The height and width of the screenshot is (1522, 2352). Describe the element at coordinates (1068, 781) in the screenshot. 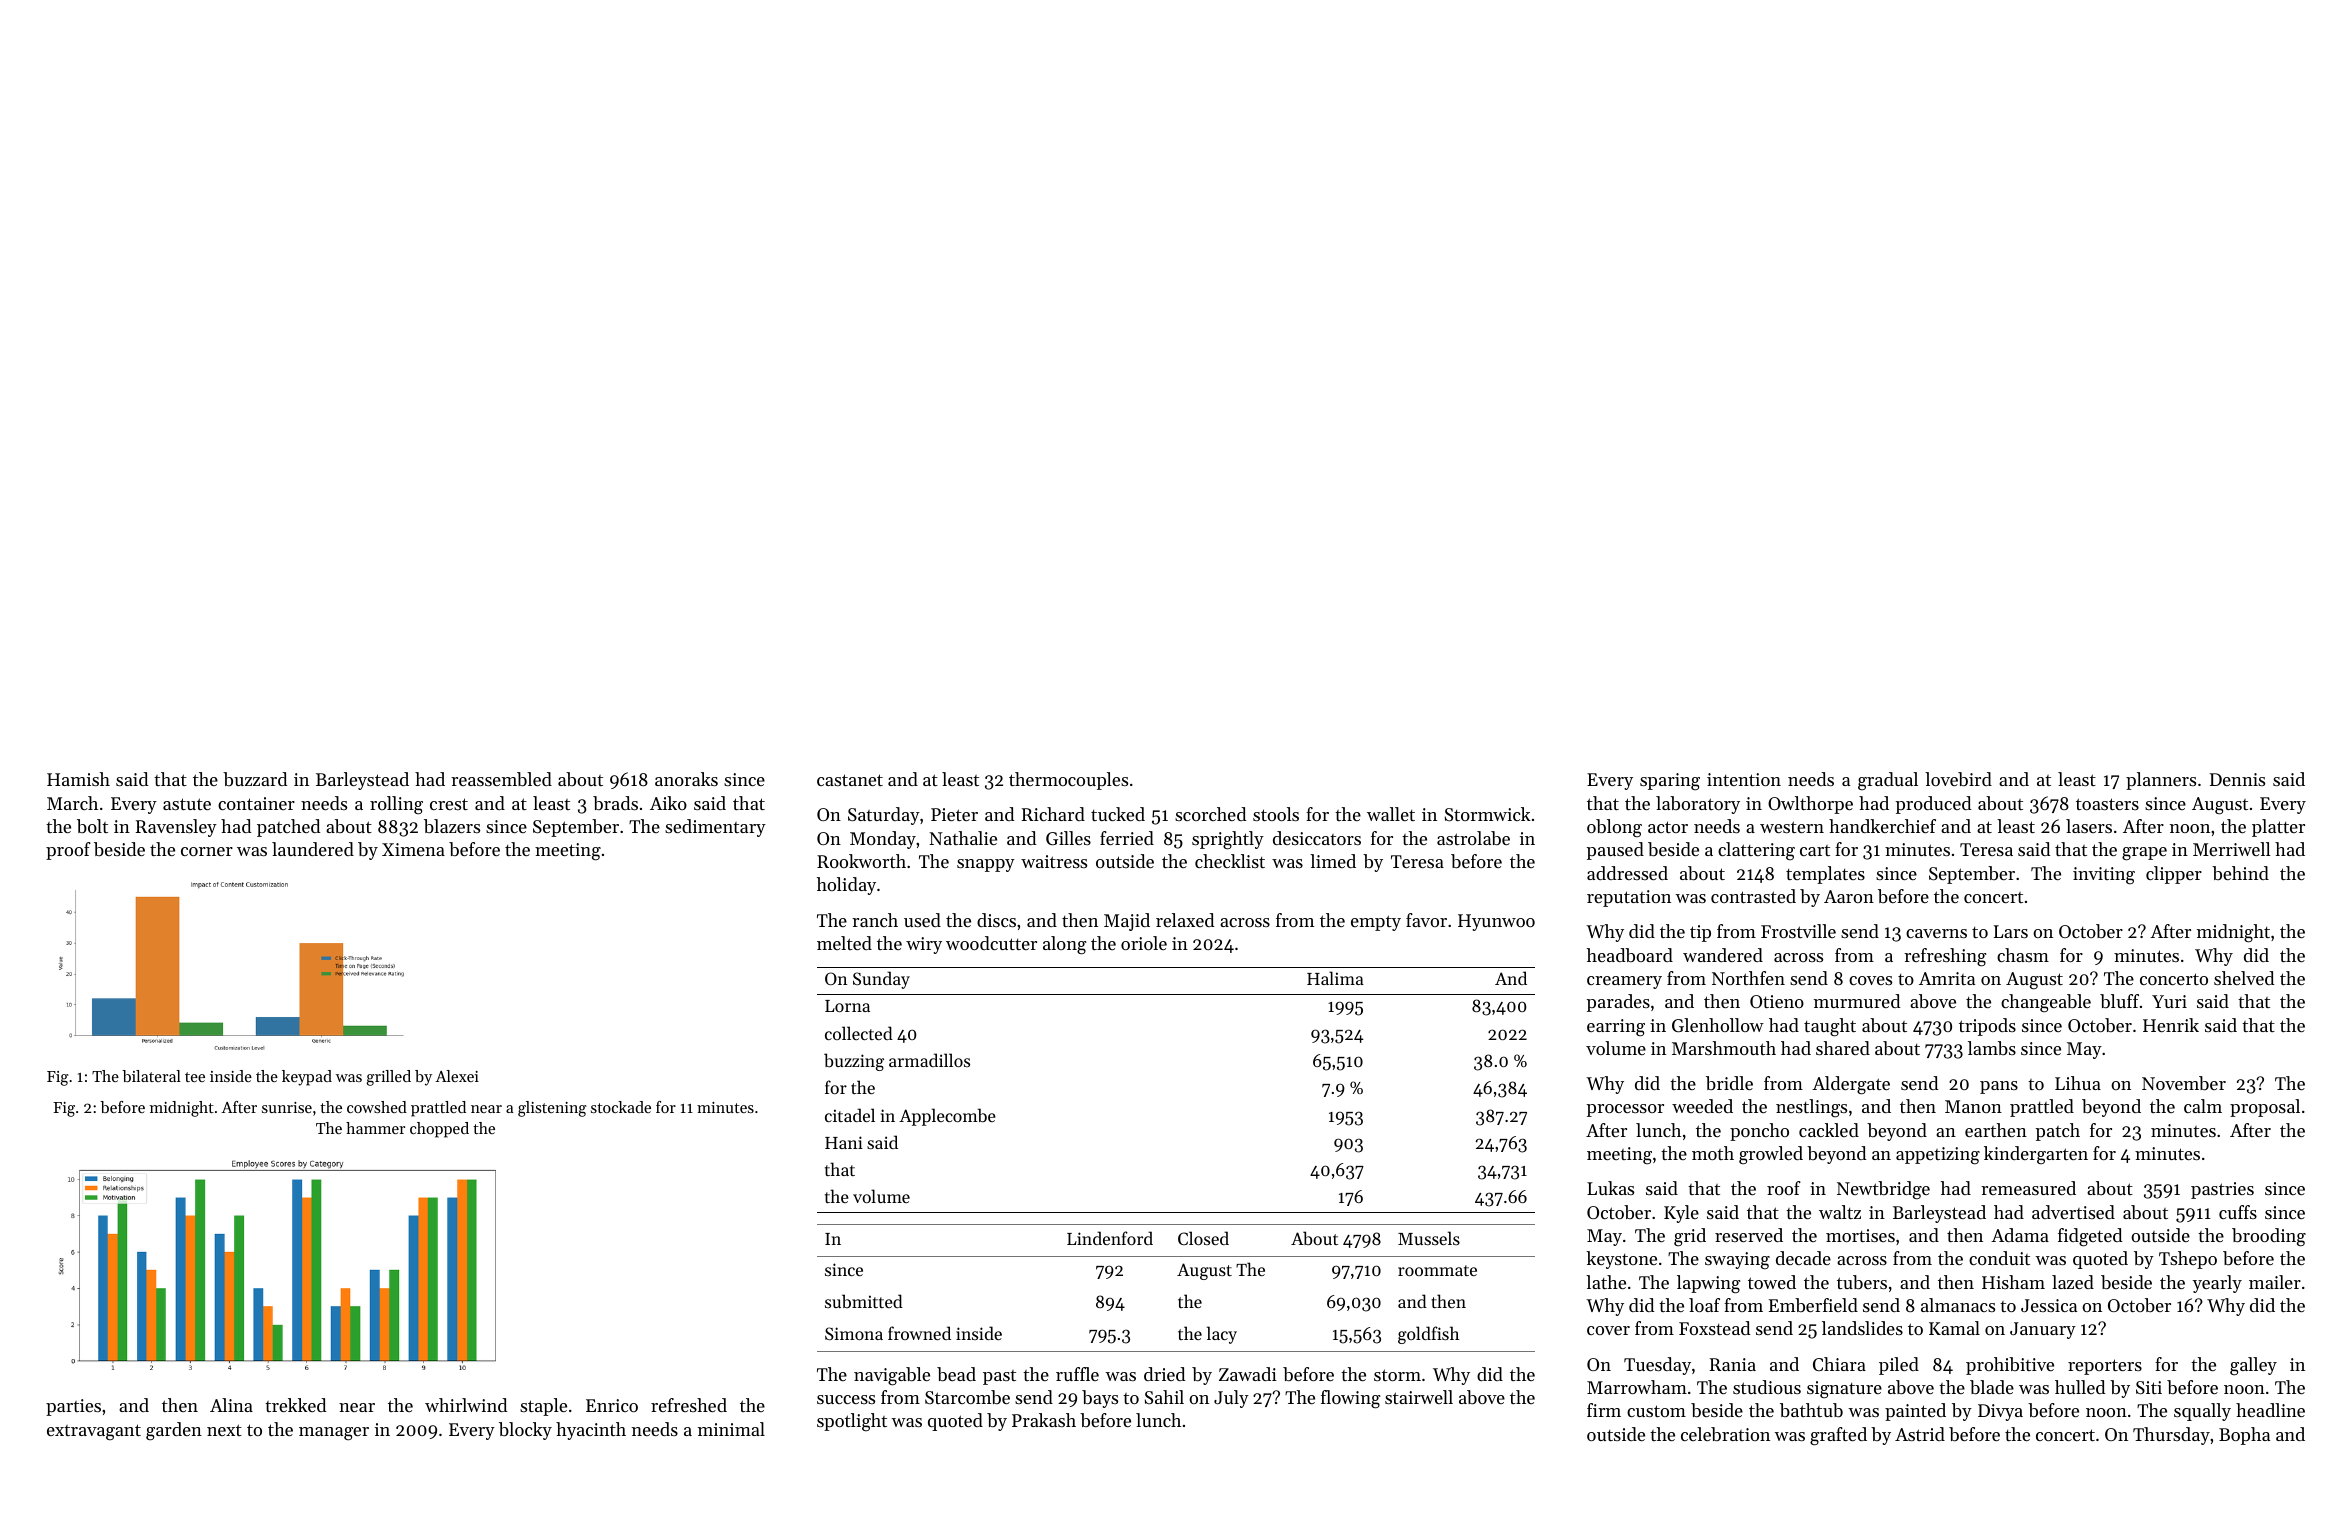

I see `thermocouples` at that location.
